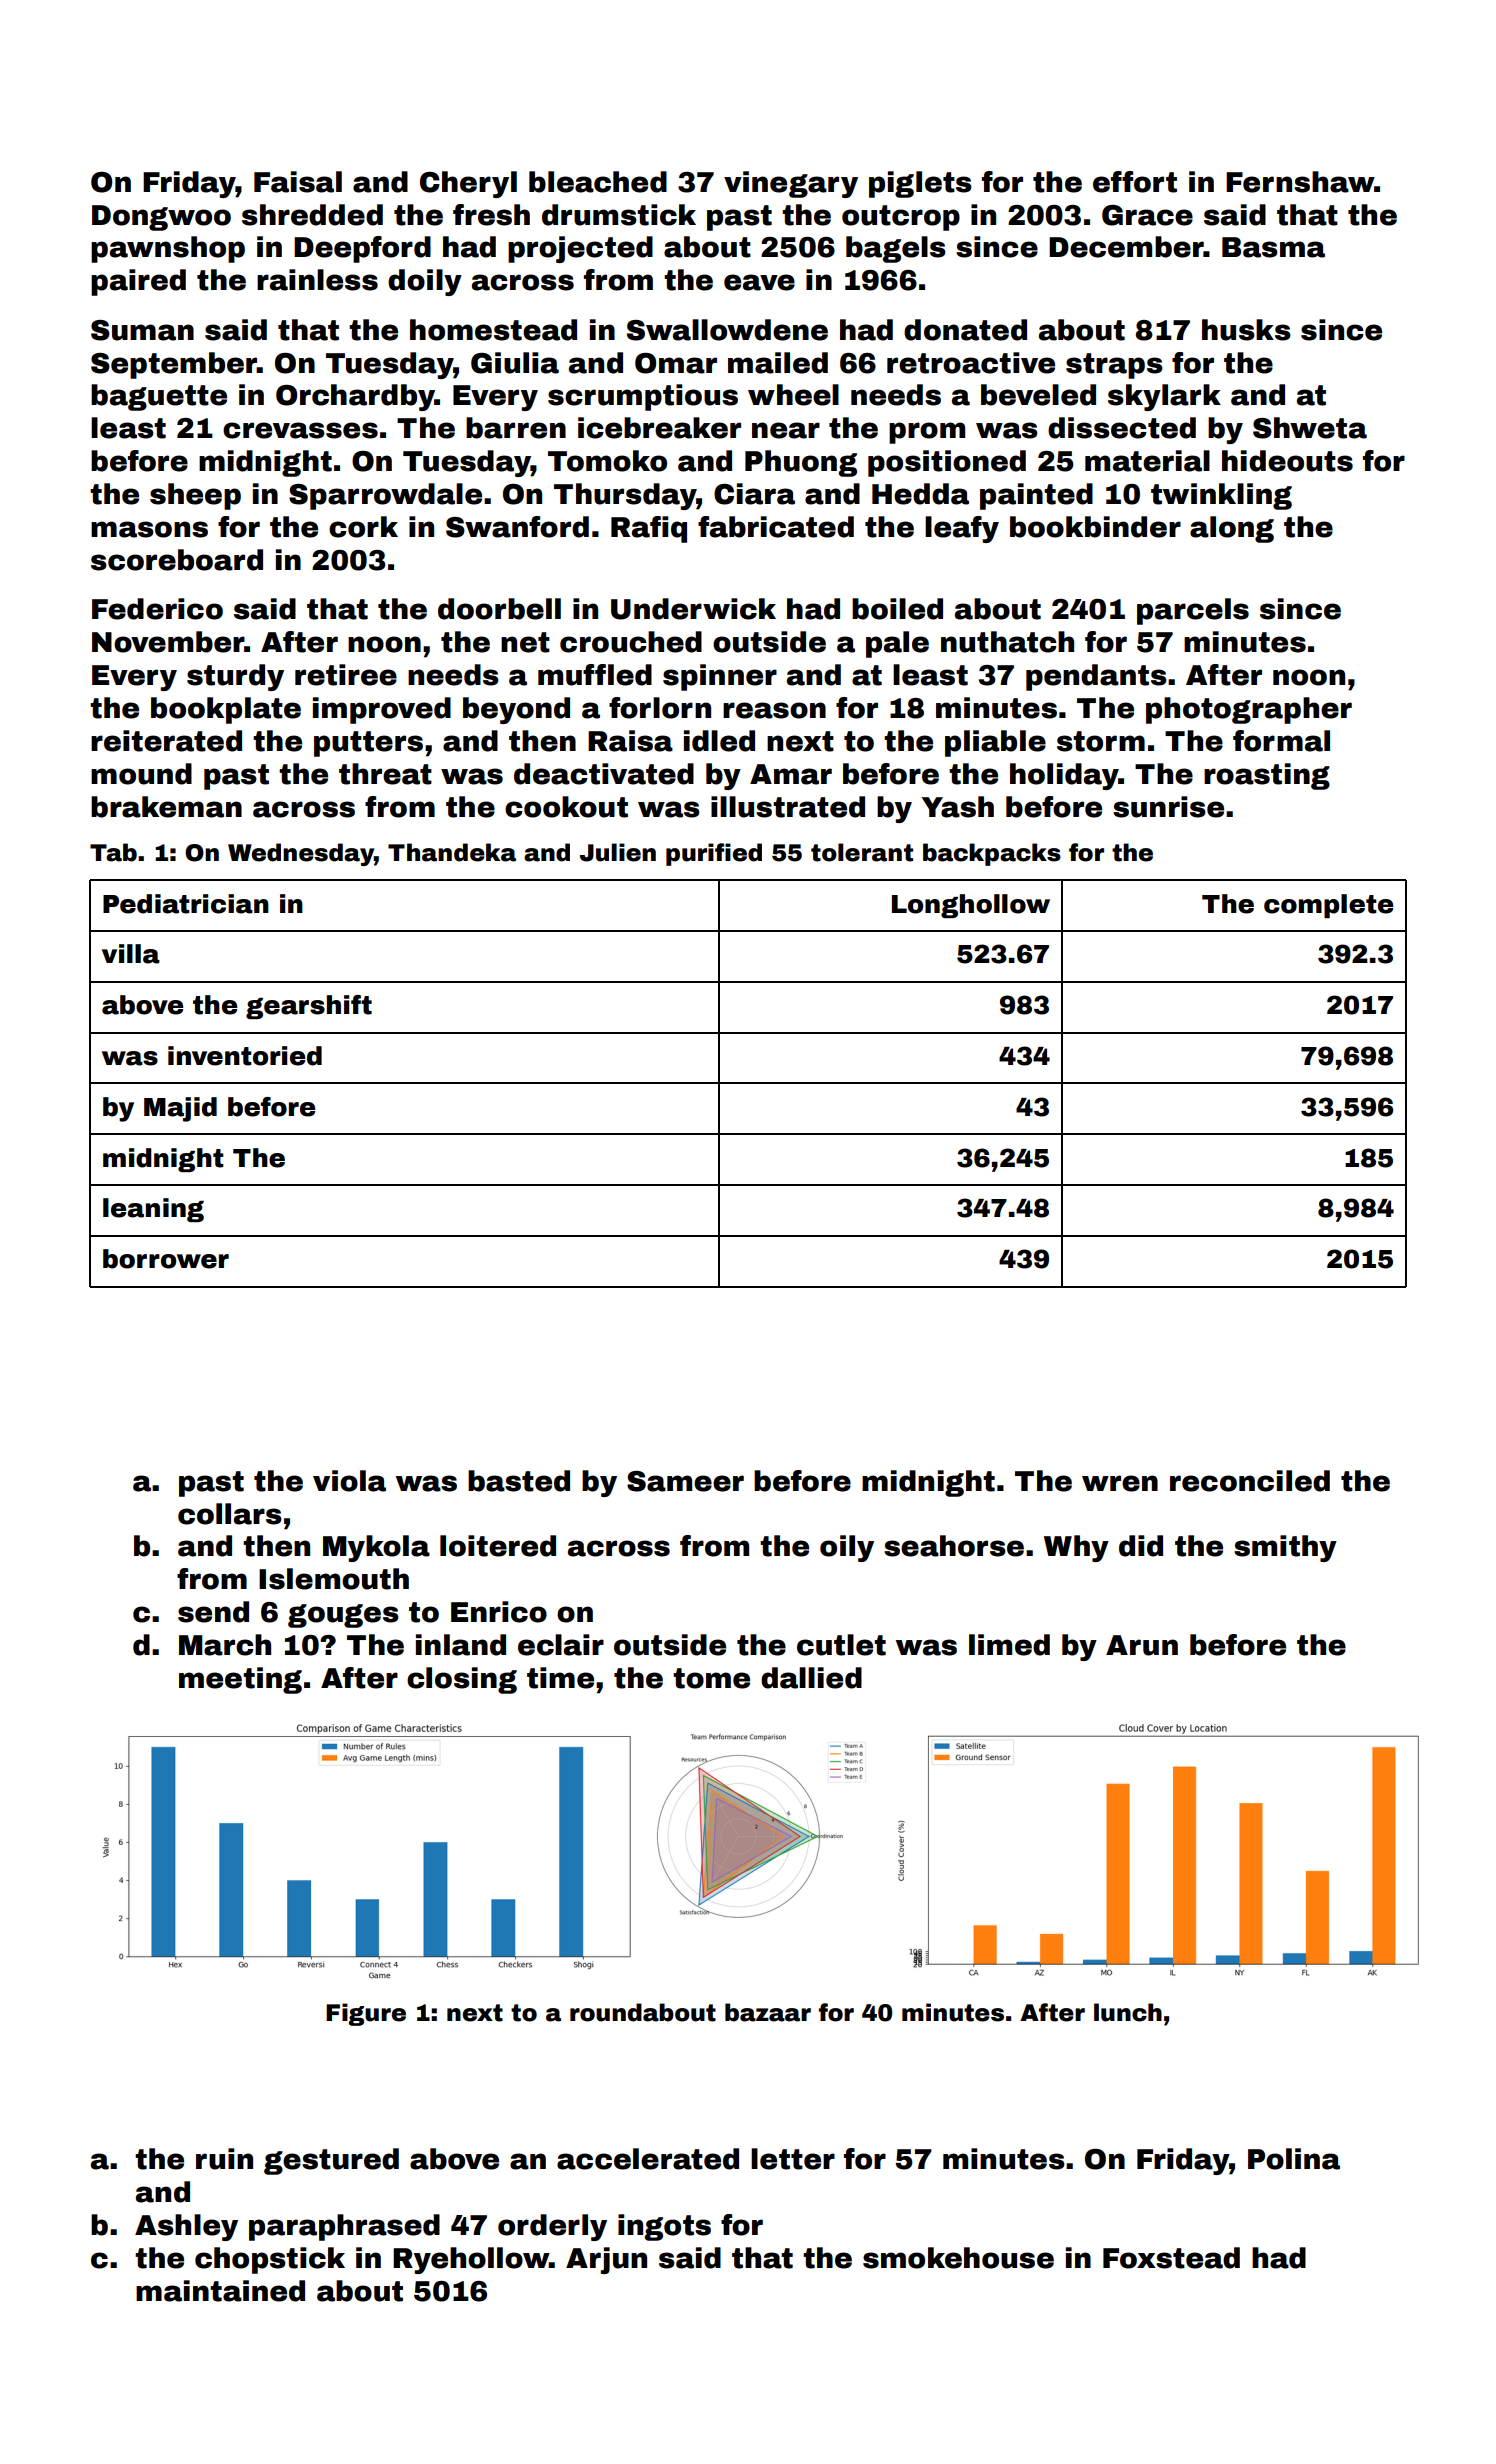 This screenshot has height=2464, width=1496. I want to click on ruin, so click(224, 2159).
